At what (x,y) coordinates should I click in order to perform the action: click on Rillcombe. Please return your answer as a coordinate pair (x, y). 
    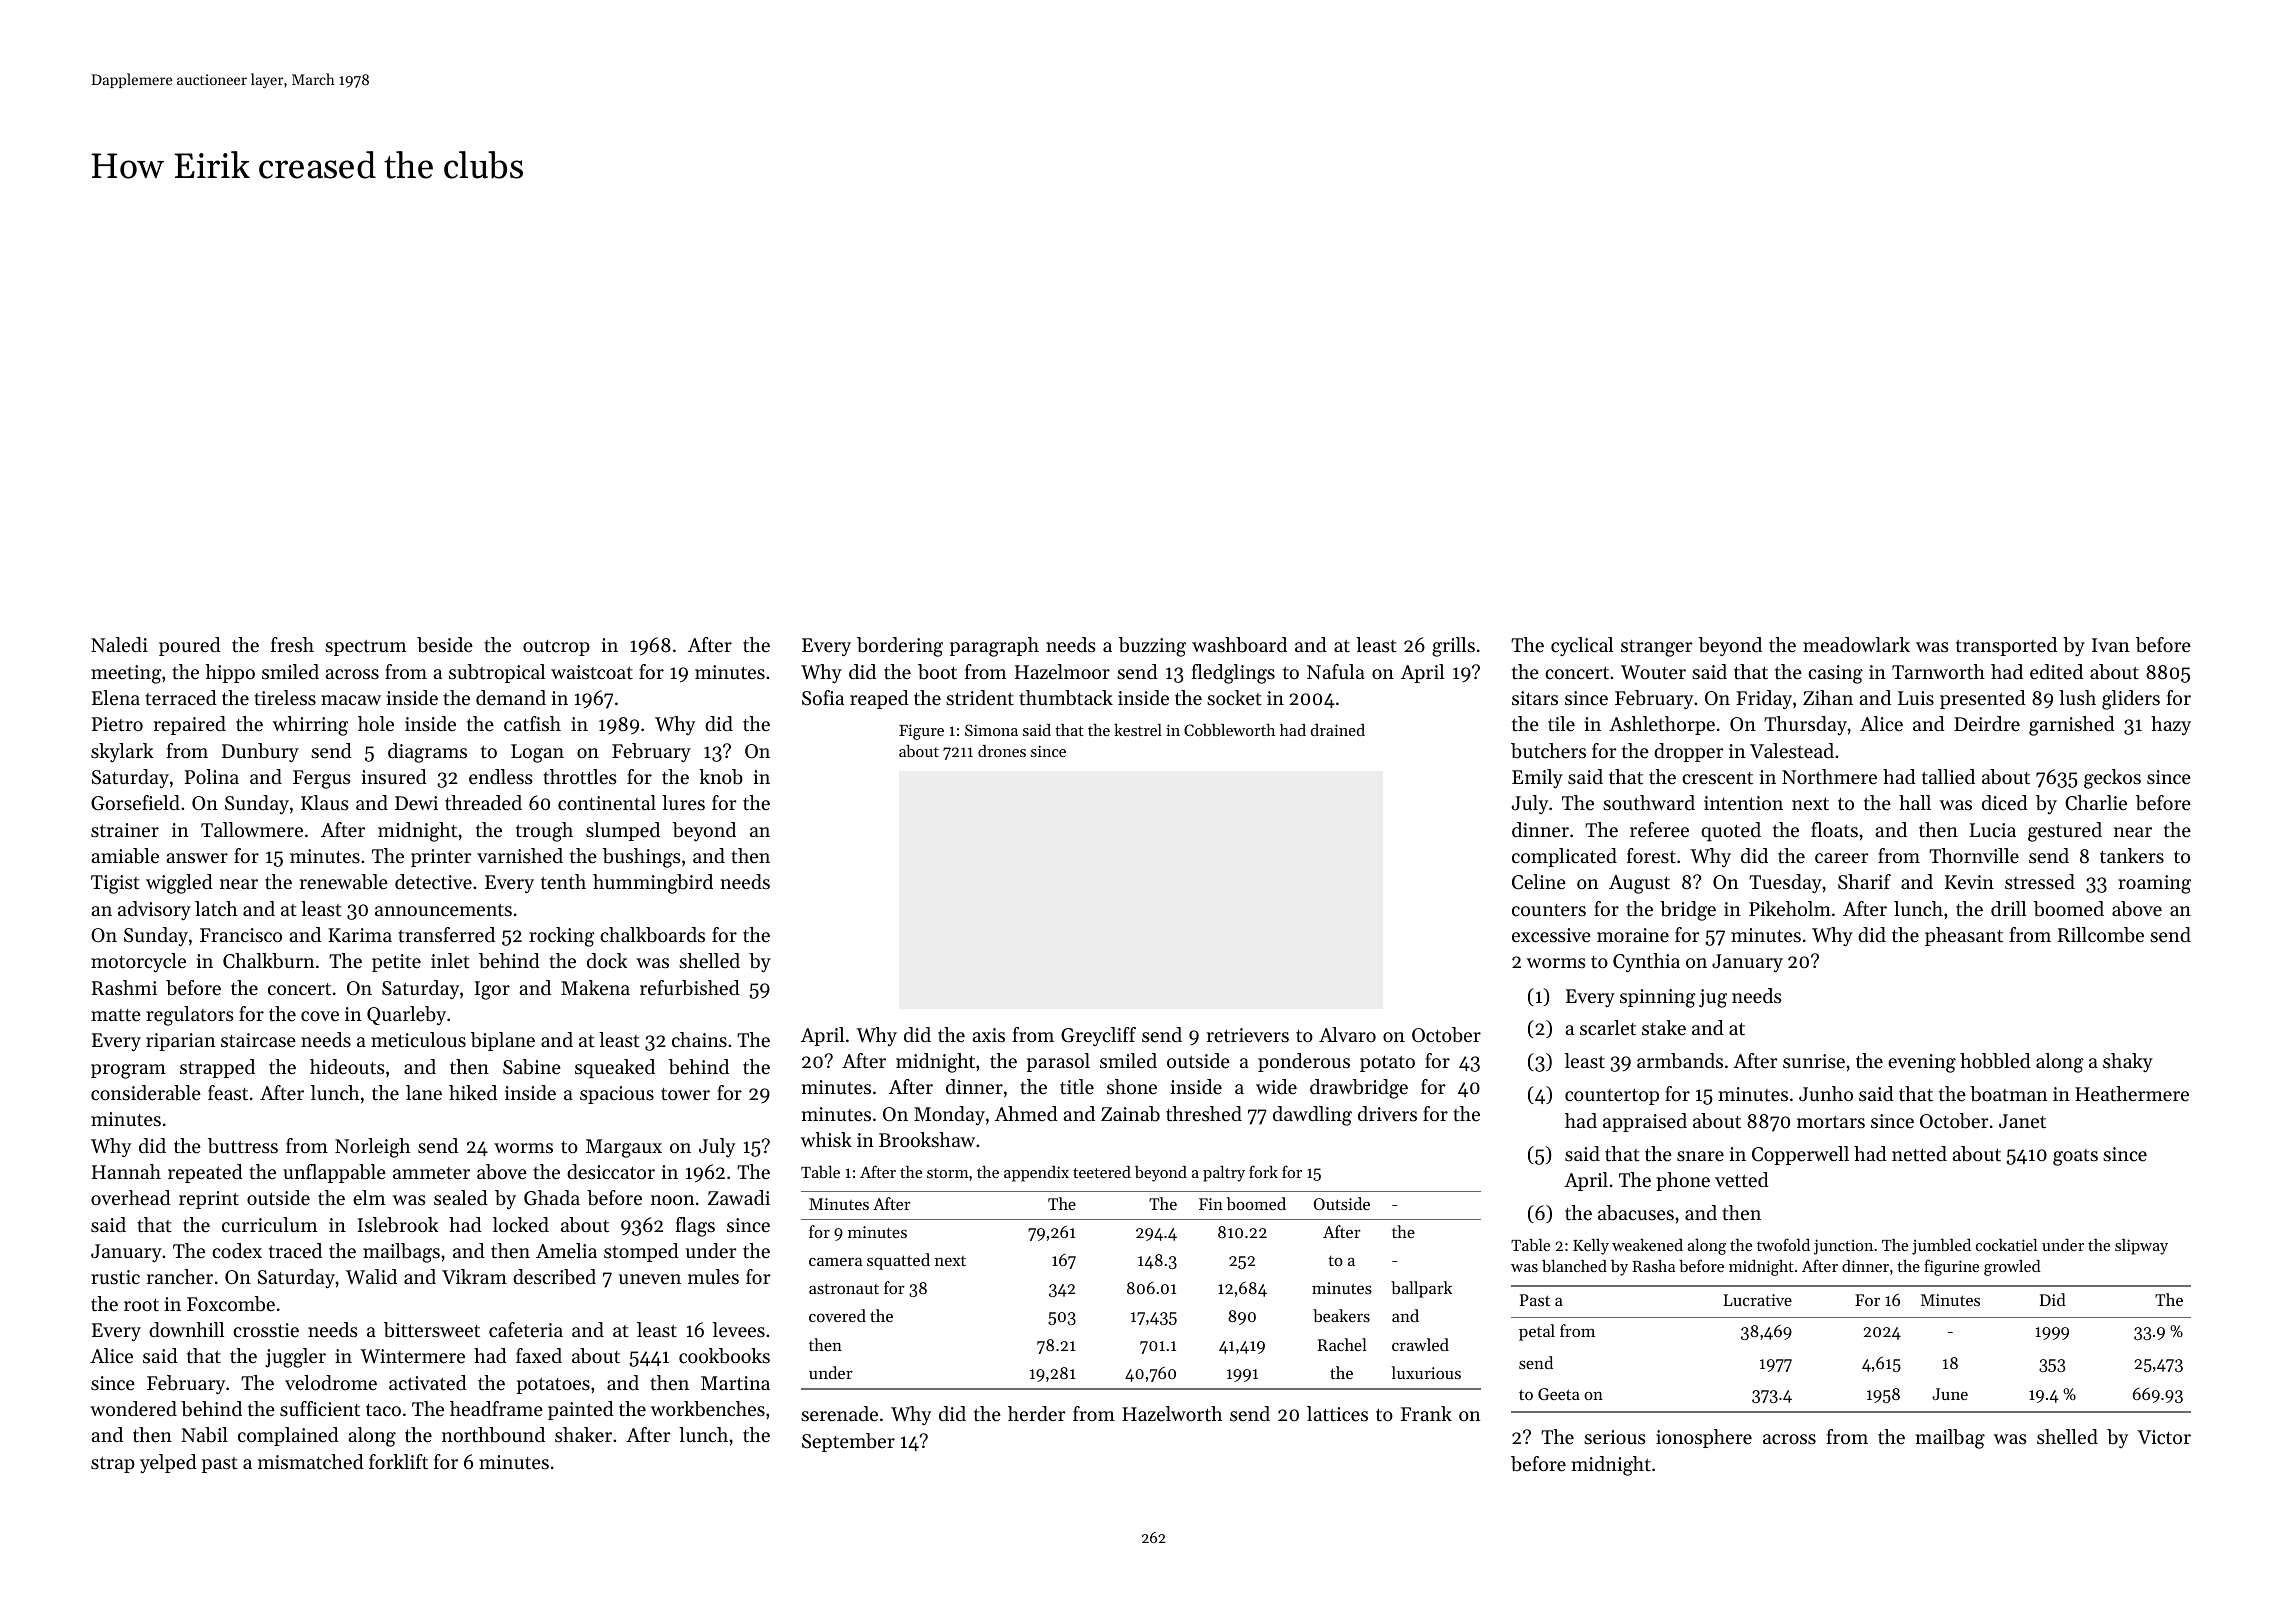
    Looking at the image, I should click on (2101, 935).
